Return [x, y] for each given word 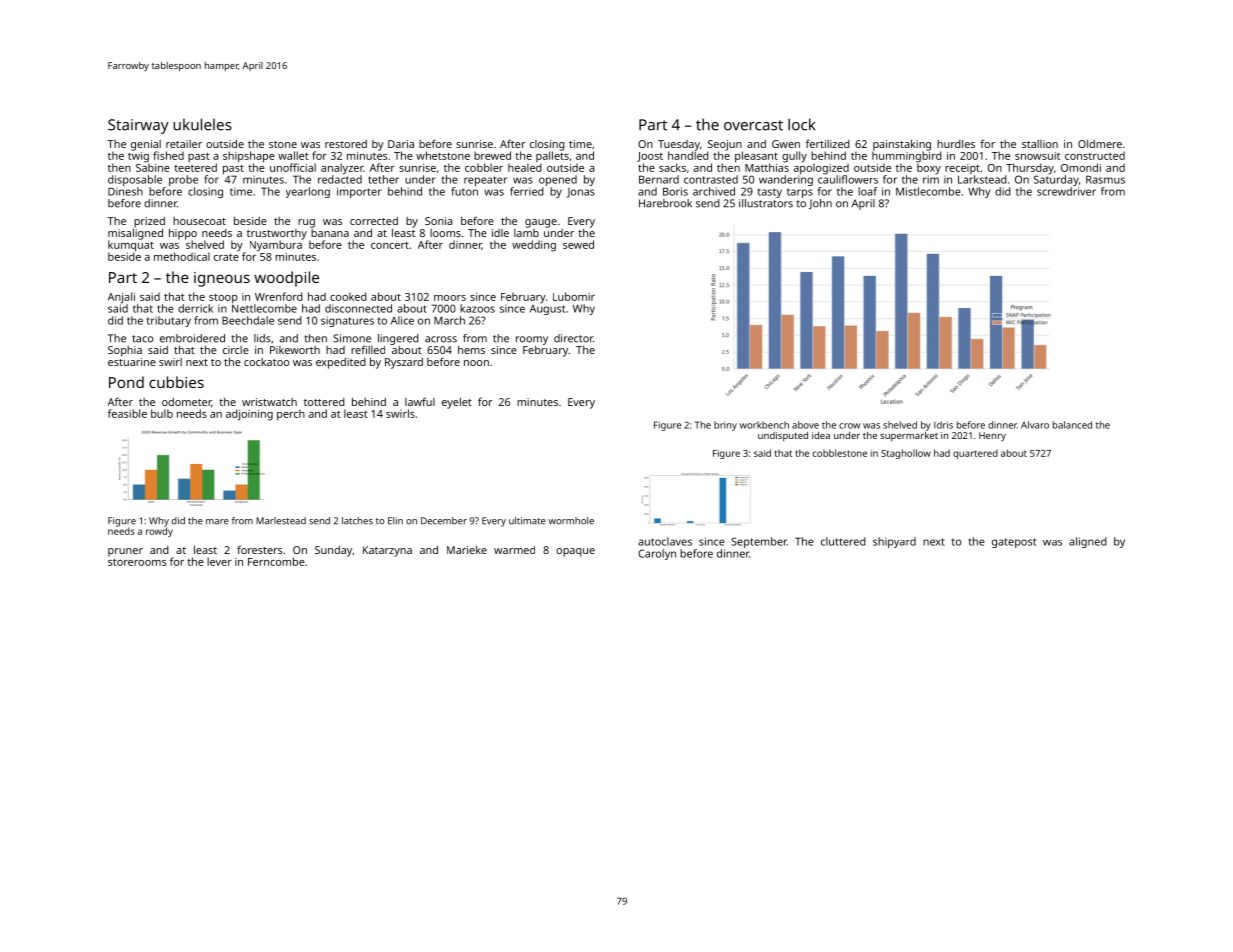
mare [217, 522]
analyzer [342, 169]
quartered [975, 454]
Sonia [438, 221]
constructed [1095, 155]
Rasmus [1105, 179]
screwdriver [1066, 191]
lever [219, 561]
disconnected [358, 308]
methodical [182, 256]
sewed [578, 244]
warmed [514, 550]
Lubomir [574, 296]
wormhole [571, 521]
